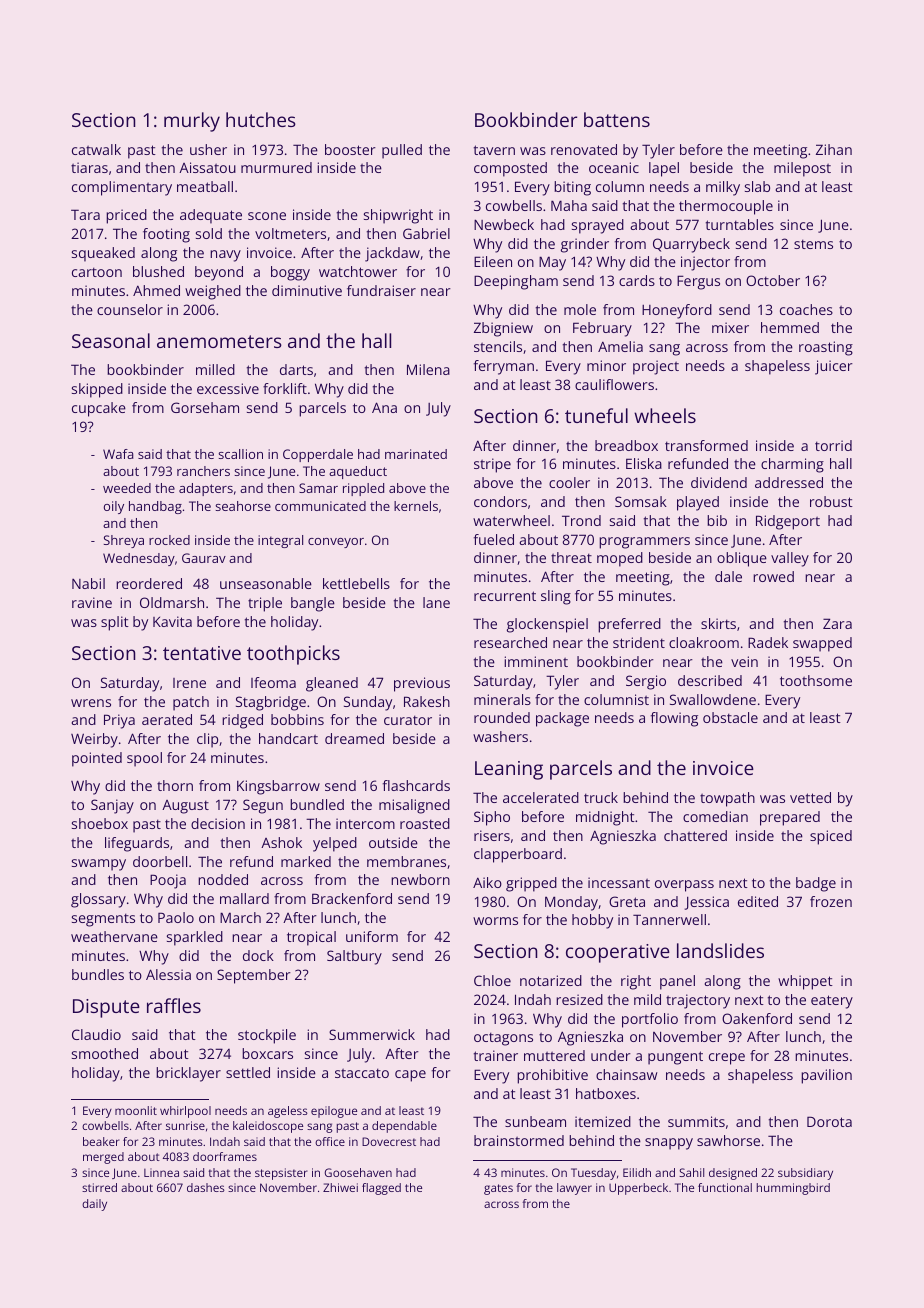 This screenshot has height=1308, width=924. Describe the element at coordinates (119, 721) in the screenshot. I see `Priya` at that location.
